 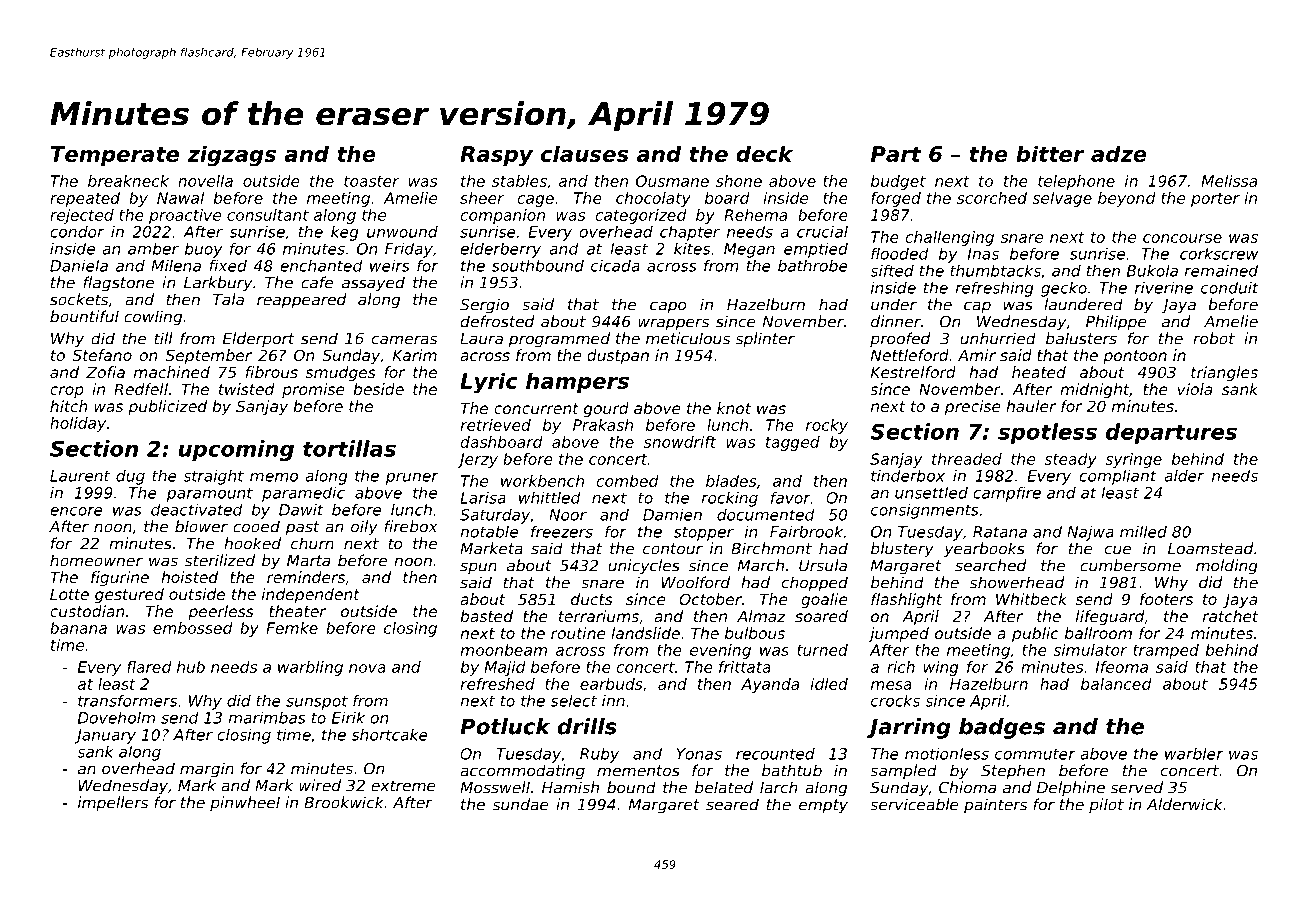 What do you see at coordinates (562, 531) in the image?
I see `freezers` at bounding box center [562, 531].
